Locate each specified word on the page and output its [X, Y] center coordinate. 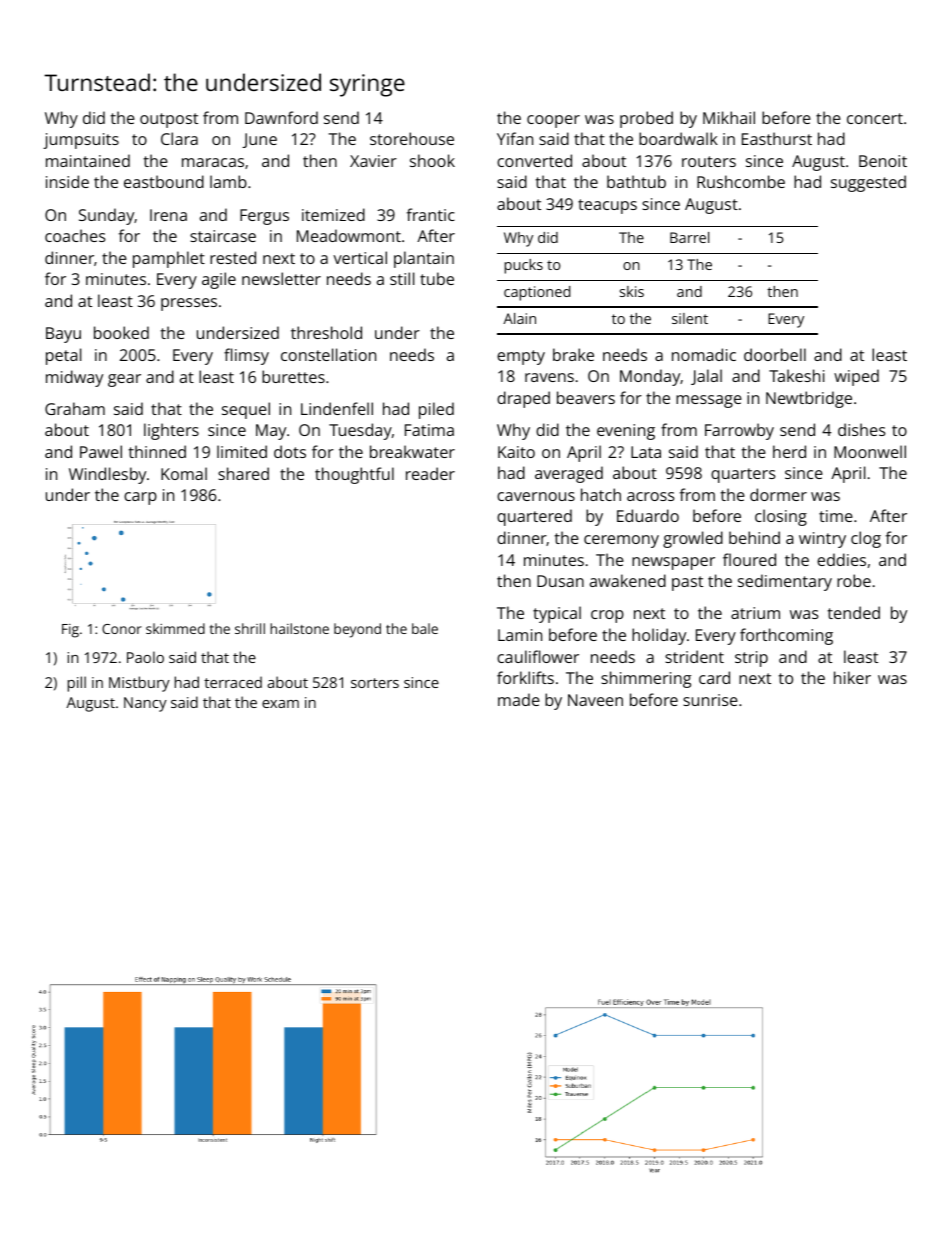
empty [521, 357]
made [519, 699]
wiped [856, 377]
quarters [743, 475]
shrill [250, 628]
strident [694, 656]
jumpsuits [81, 141]
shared [243, 473]
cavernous [536, 496]
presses [189, 304]
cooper [553, 121]
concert [875, 118]
